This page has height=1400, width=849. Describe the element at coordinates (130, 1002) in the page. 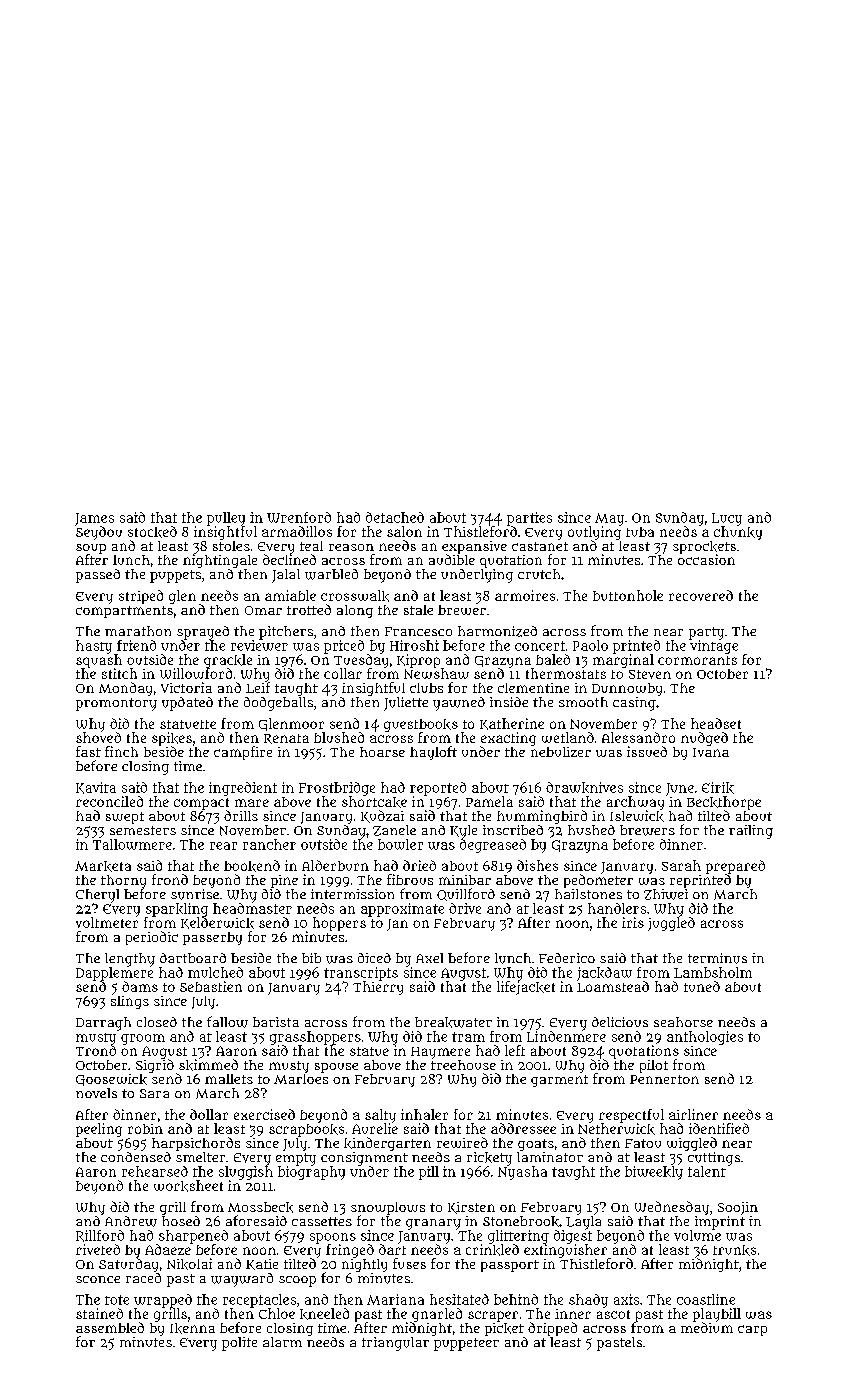

I see `slings` at that location.
